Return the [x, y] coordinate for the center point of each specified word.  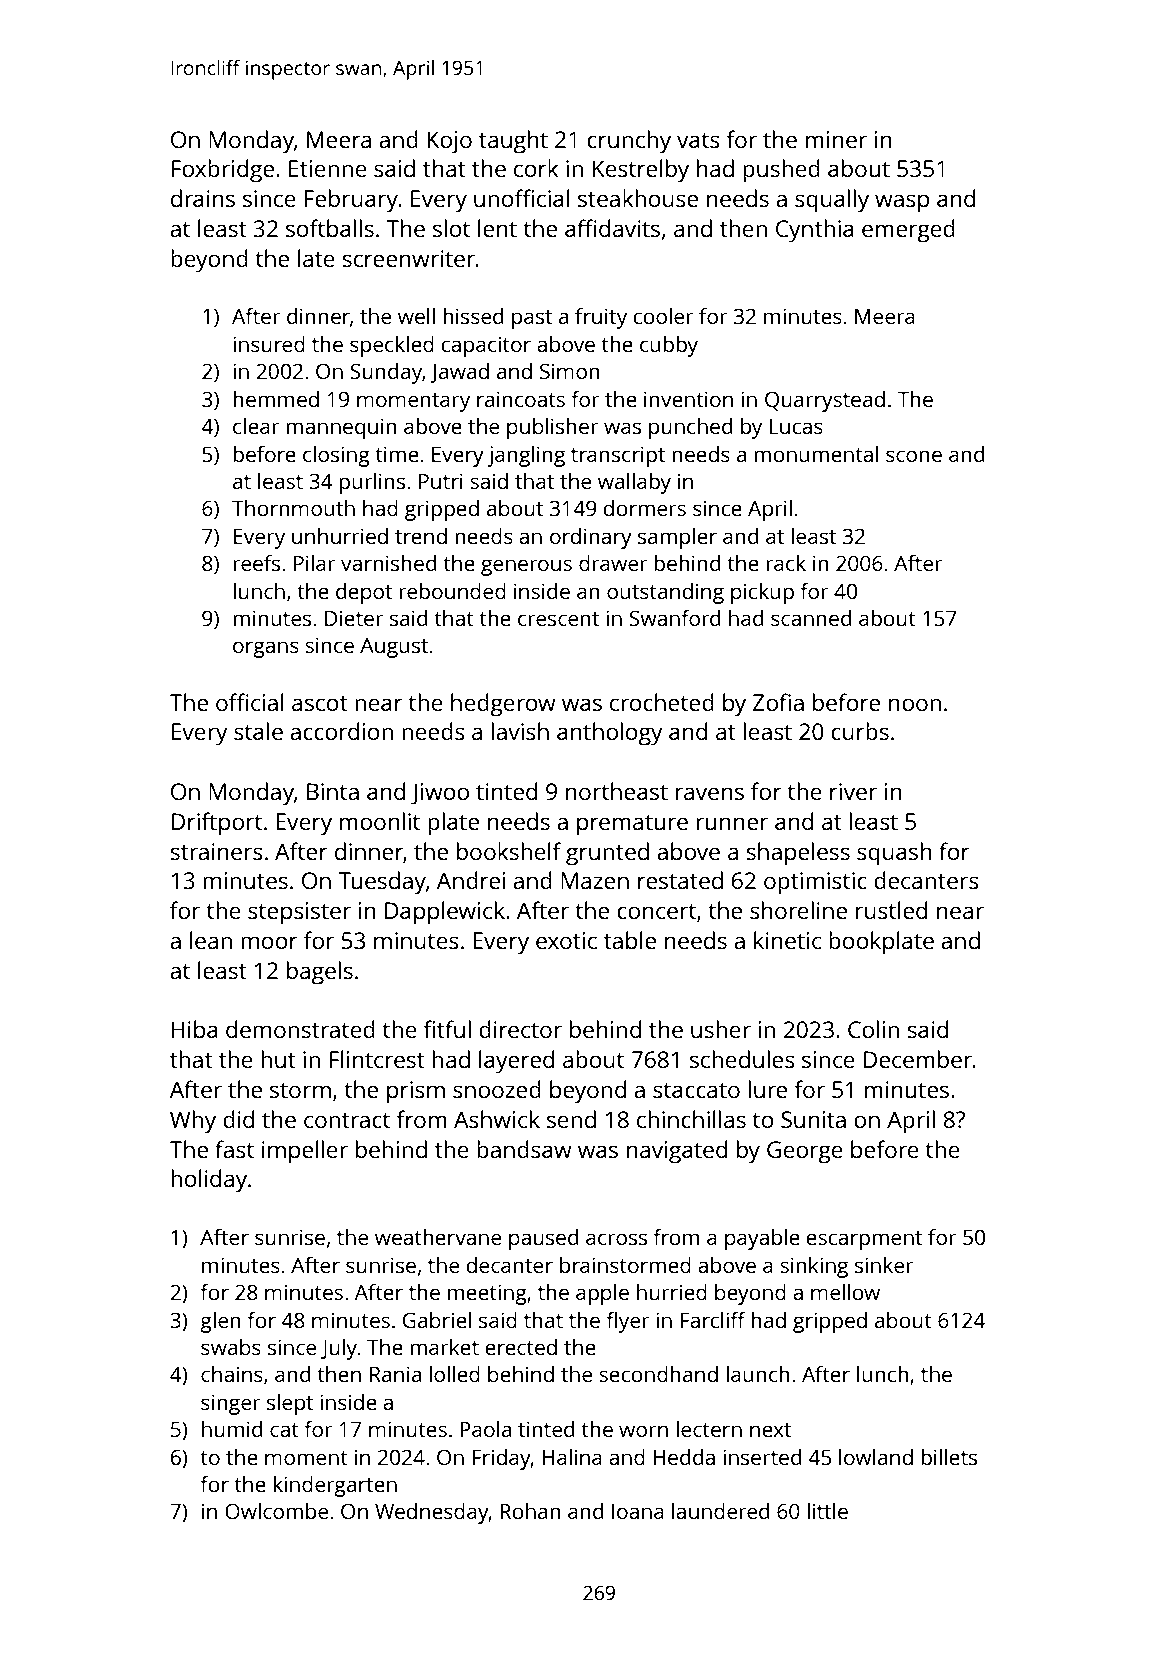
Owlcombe [276, 1511]
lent [497, 228]
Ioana [638, 1511]
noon [915, 704]
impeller [305, 1152]
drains [203, 198]
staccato [696, 1090]
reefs [256, 563]
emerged [908, 231]
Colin [873, 1029]
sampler [677, 538]
